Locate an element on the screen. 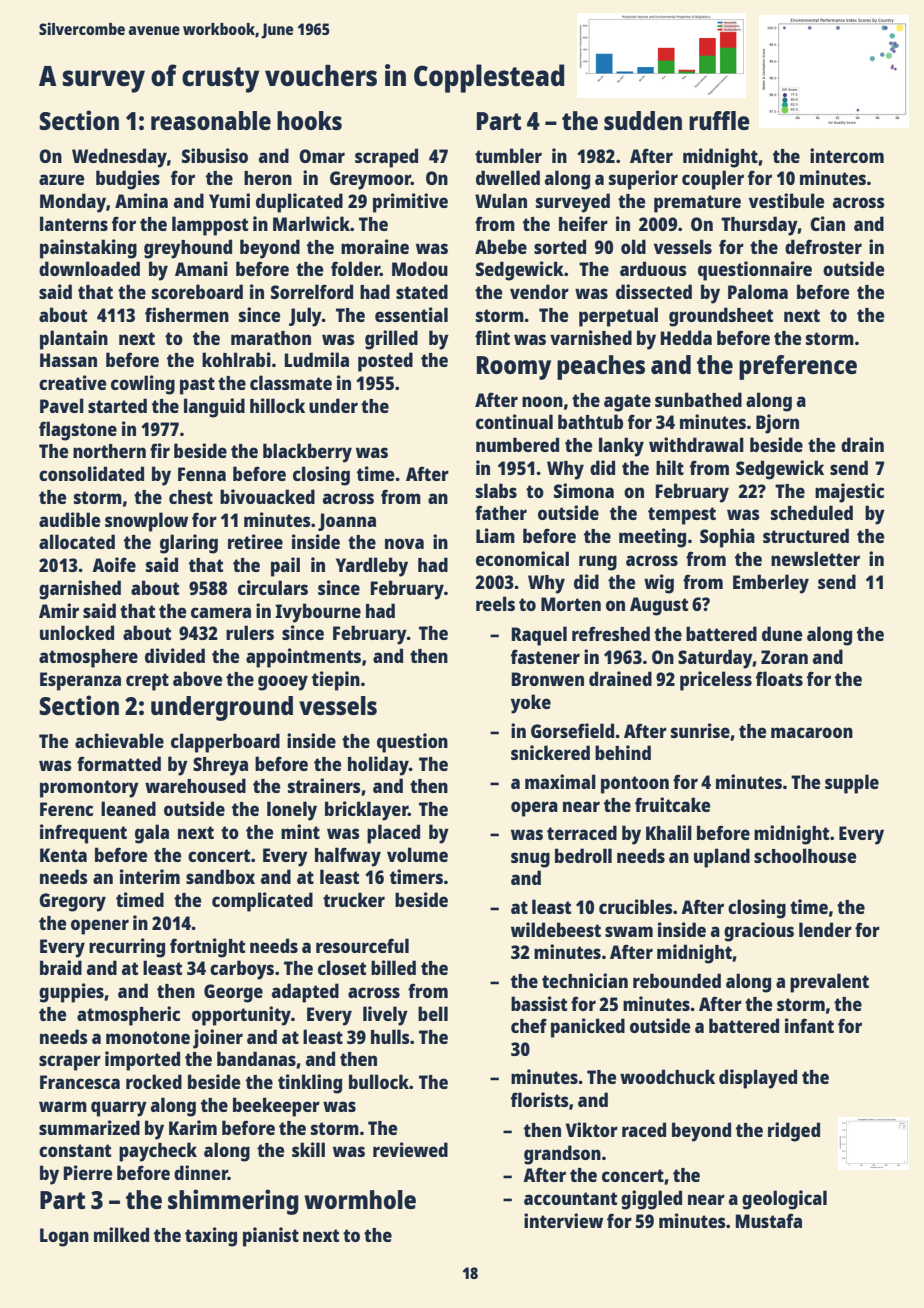  azure is located at coordinates (61, 179).
